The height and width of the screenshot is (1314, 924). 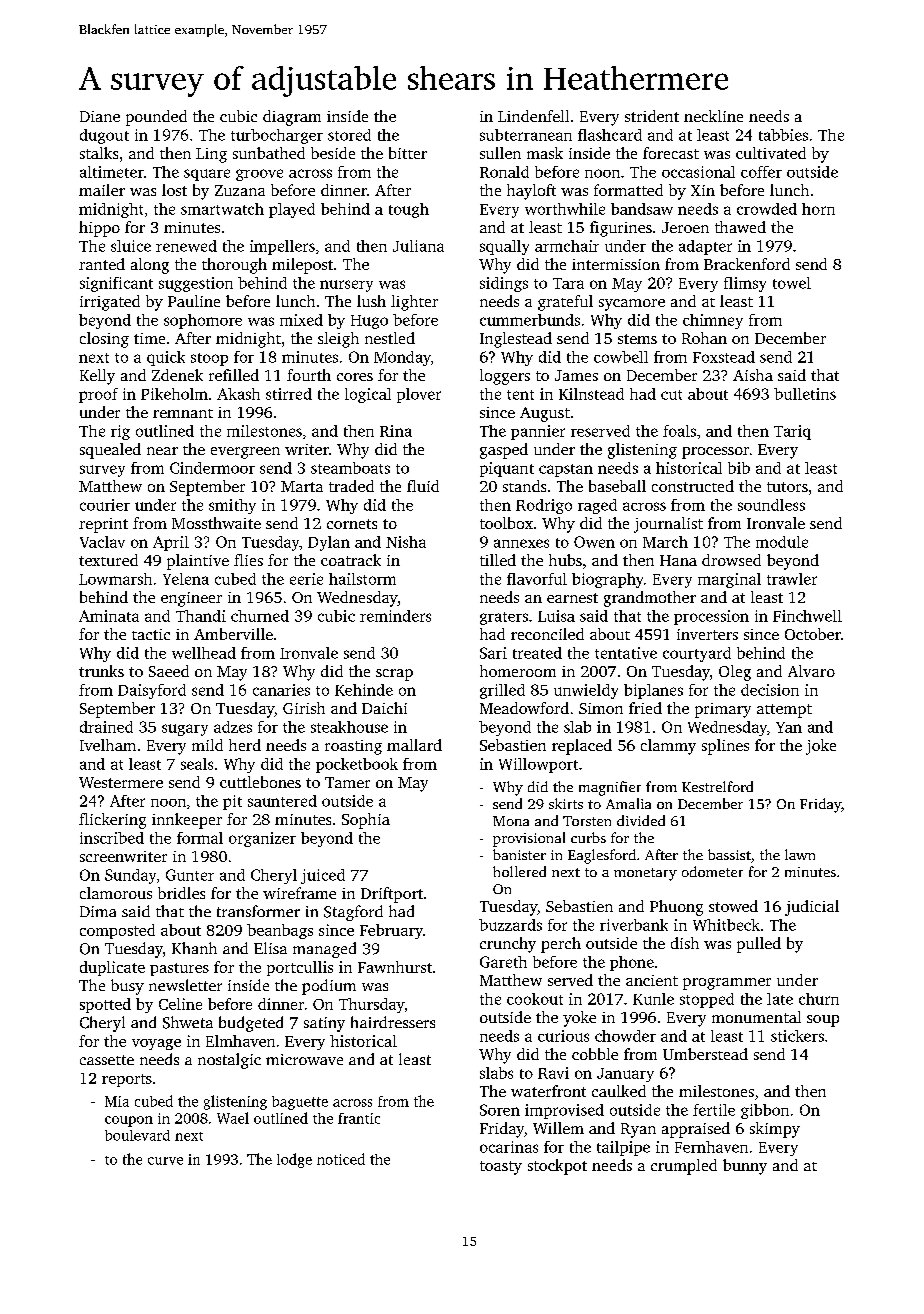 What do you see at coordinates (131, 246) in the screenshot?
I see `sluice` at bounding box center [131, 246].
